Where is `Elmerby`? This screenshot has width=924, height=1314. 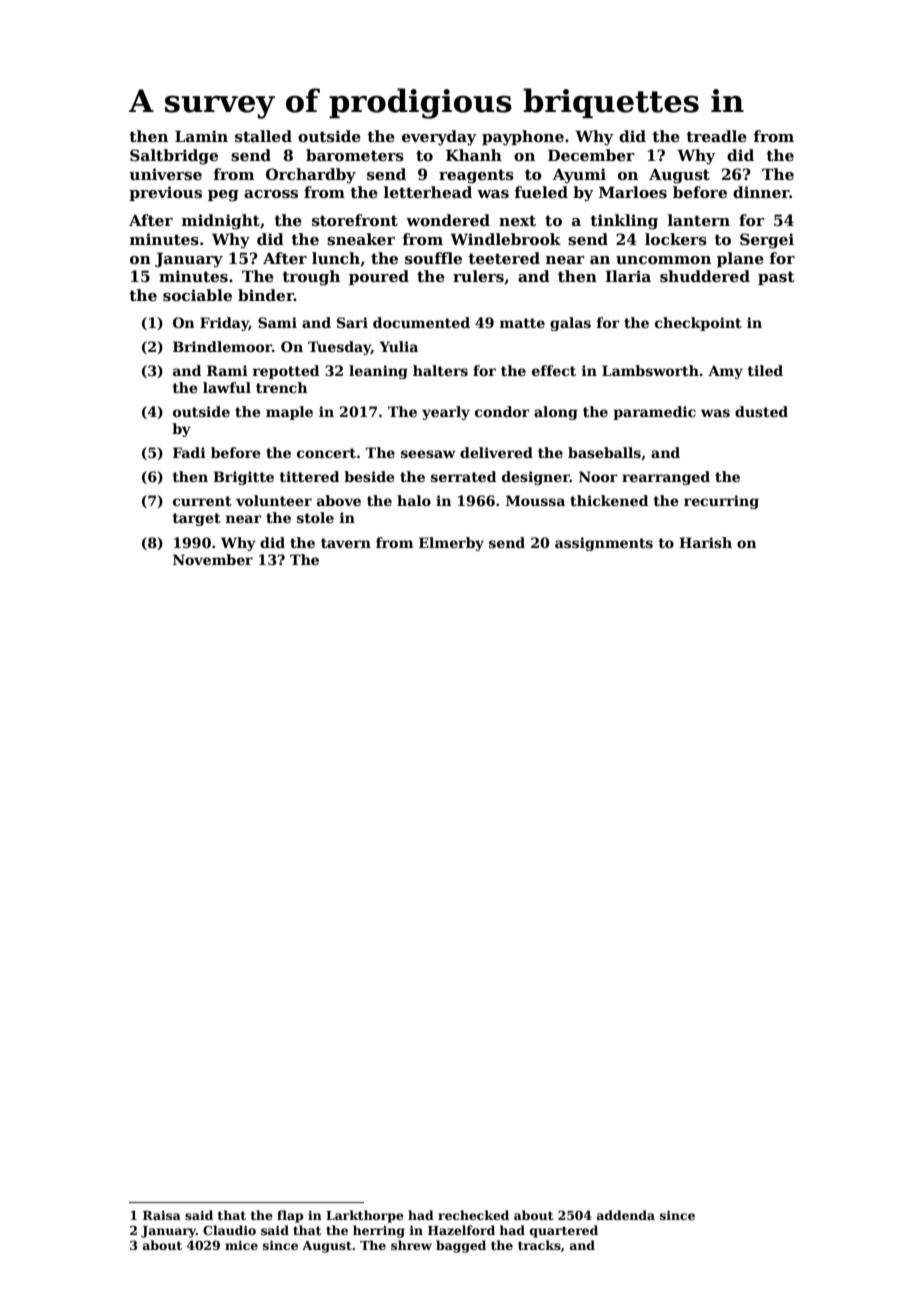 Elmerby is located at coordinates (451, 544).
